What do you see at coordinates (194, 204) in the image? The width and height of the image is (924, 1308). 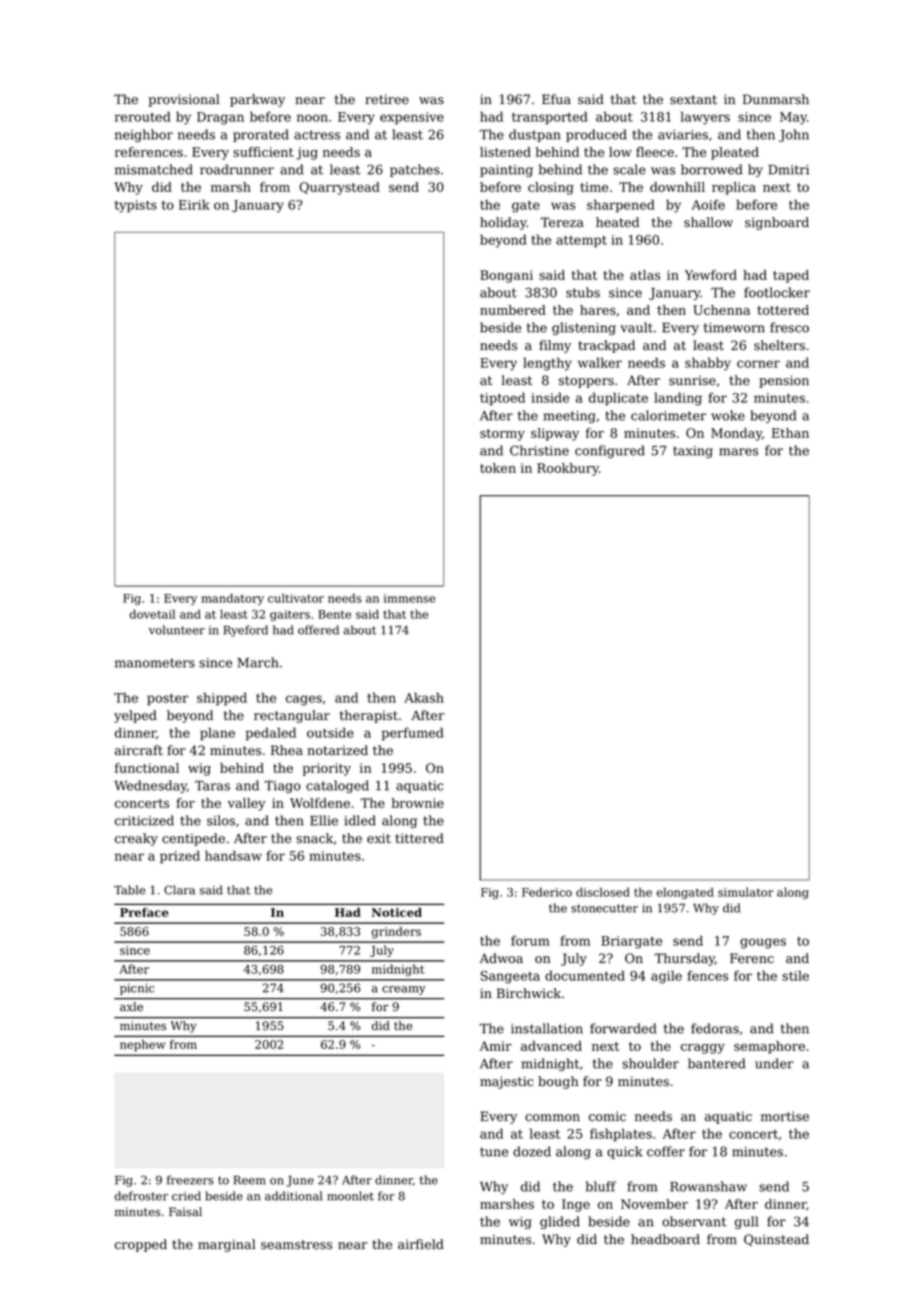 I see `Eirik` at bounding box center [194, 204].
